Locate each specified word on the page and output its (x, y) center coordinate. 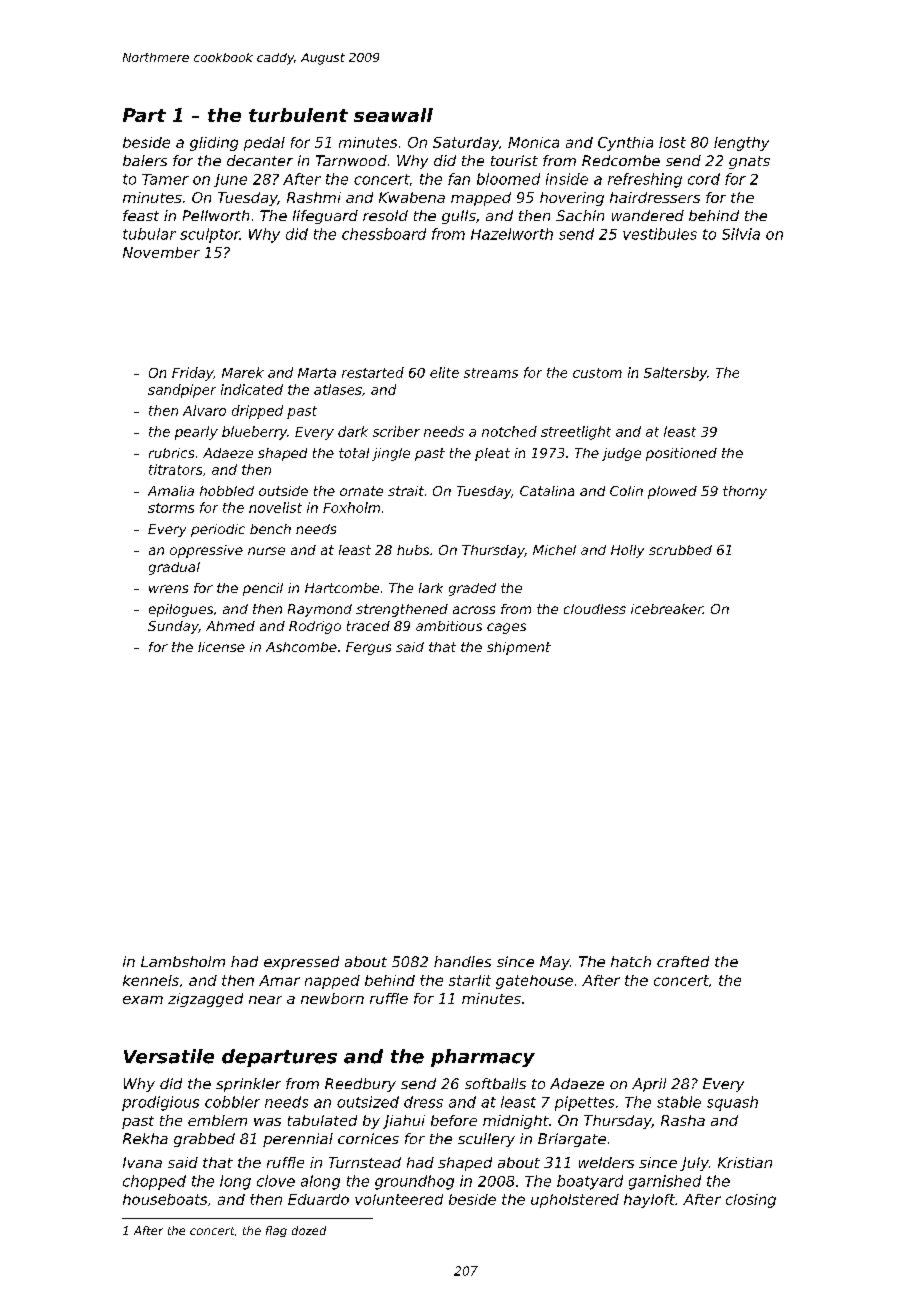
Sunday (173, 627)
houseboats (165, 1199)
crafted (683, 961)
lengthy (741, 144)
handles (462, 961)
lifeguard (325, 217)
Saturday (466, 144)
